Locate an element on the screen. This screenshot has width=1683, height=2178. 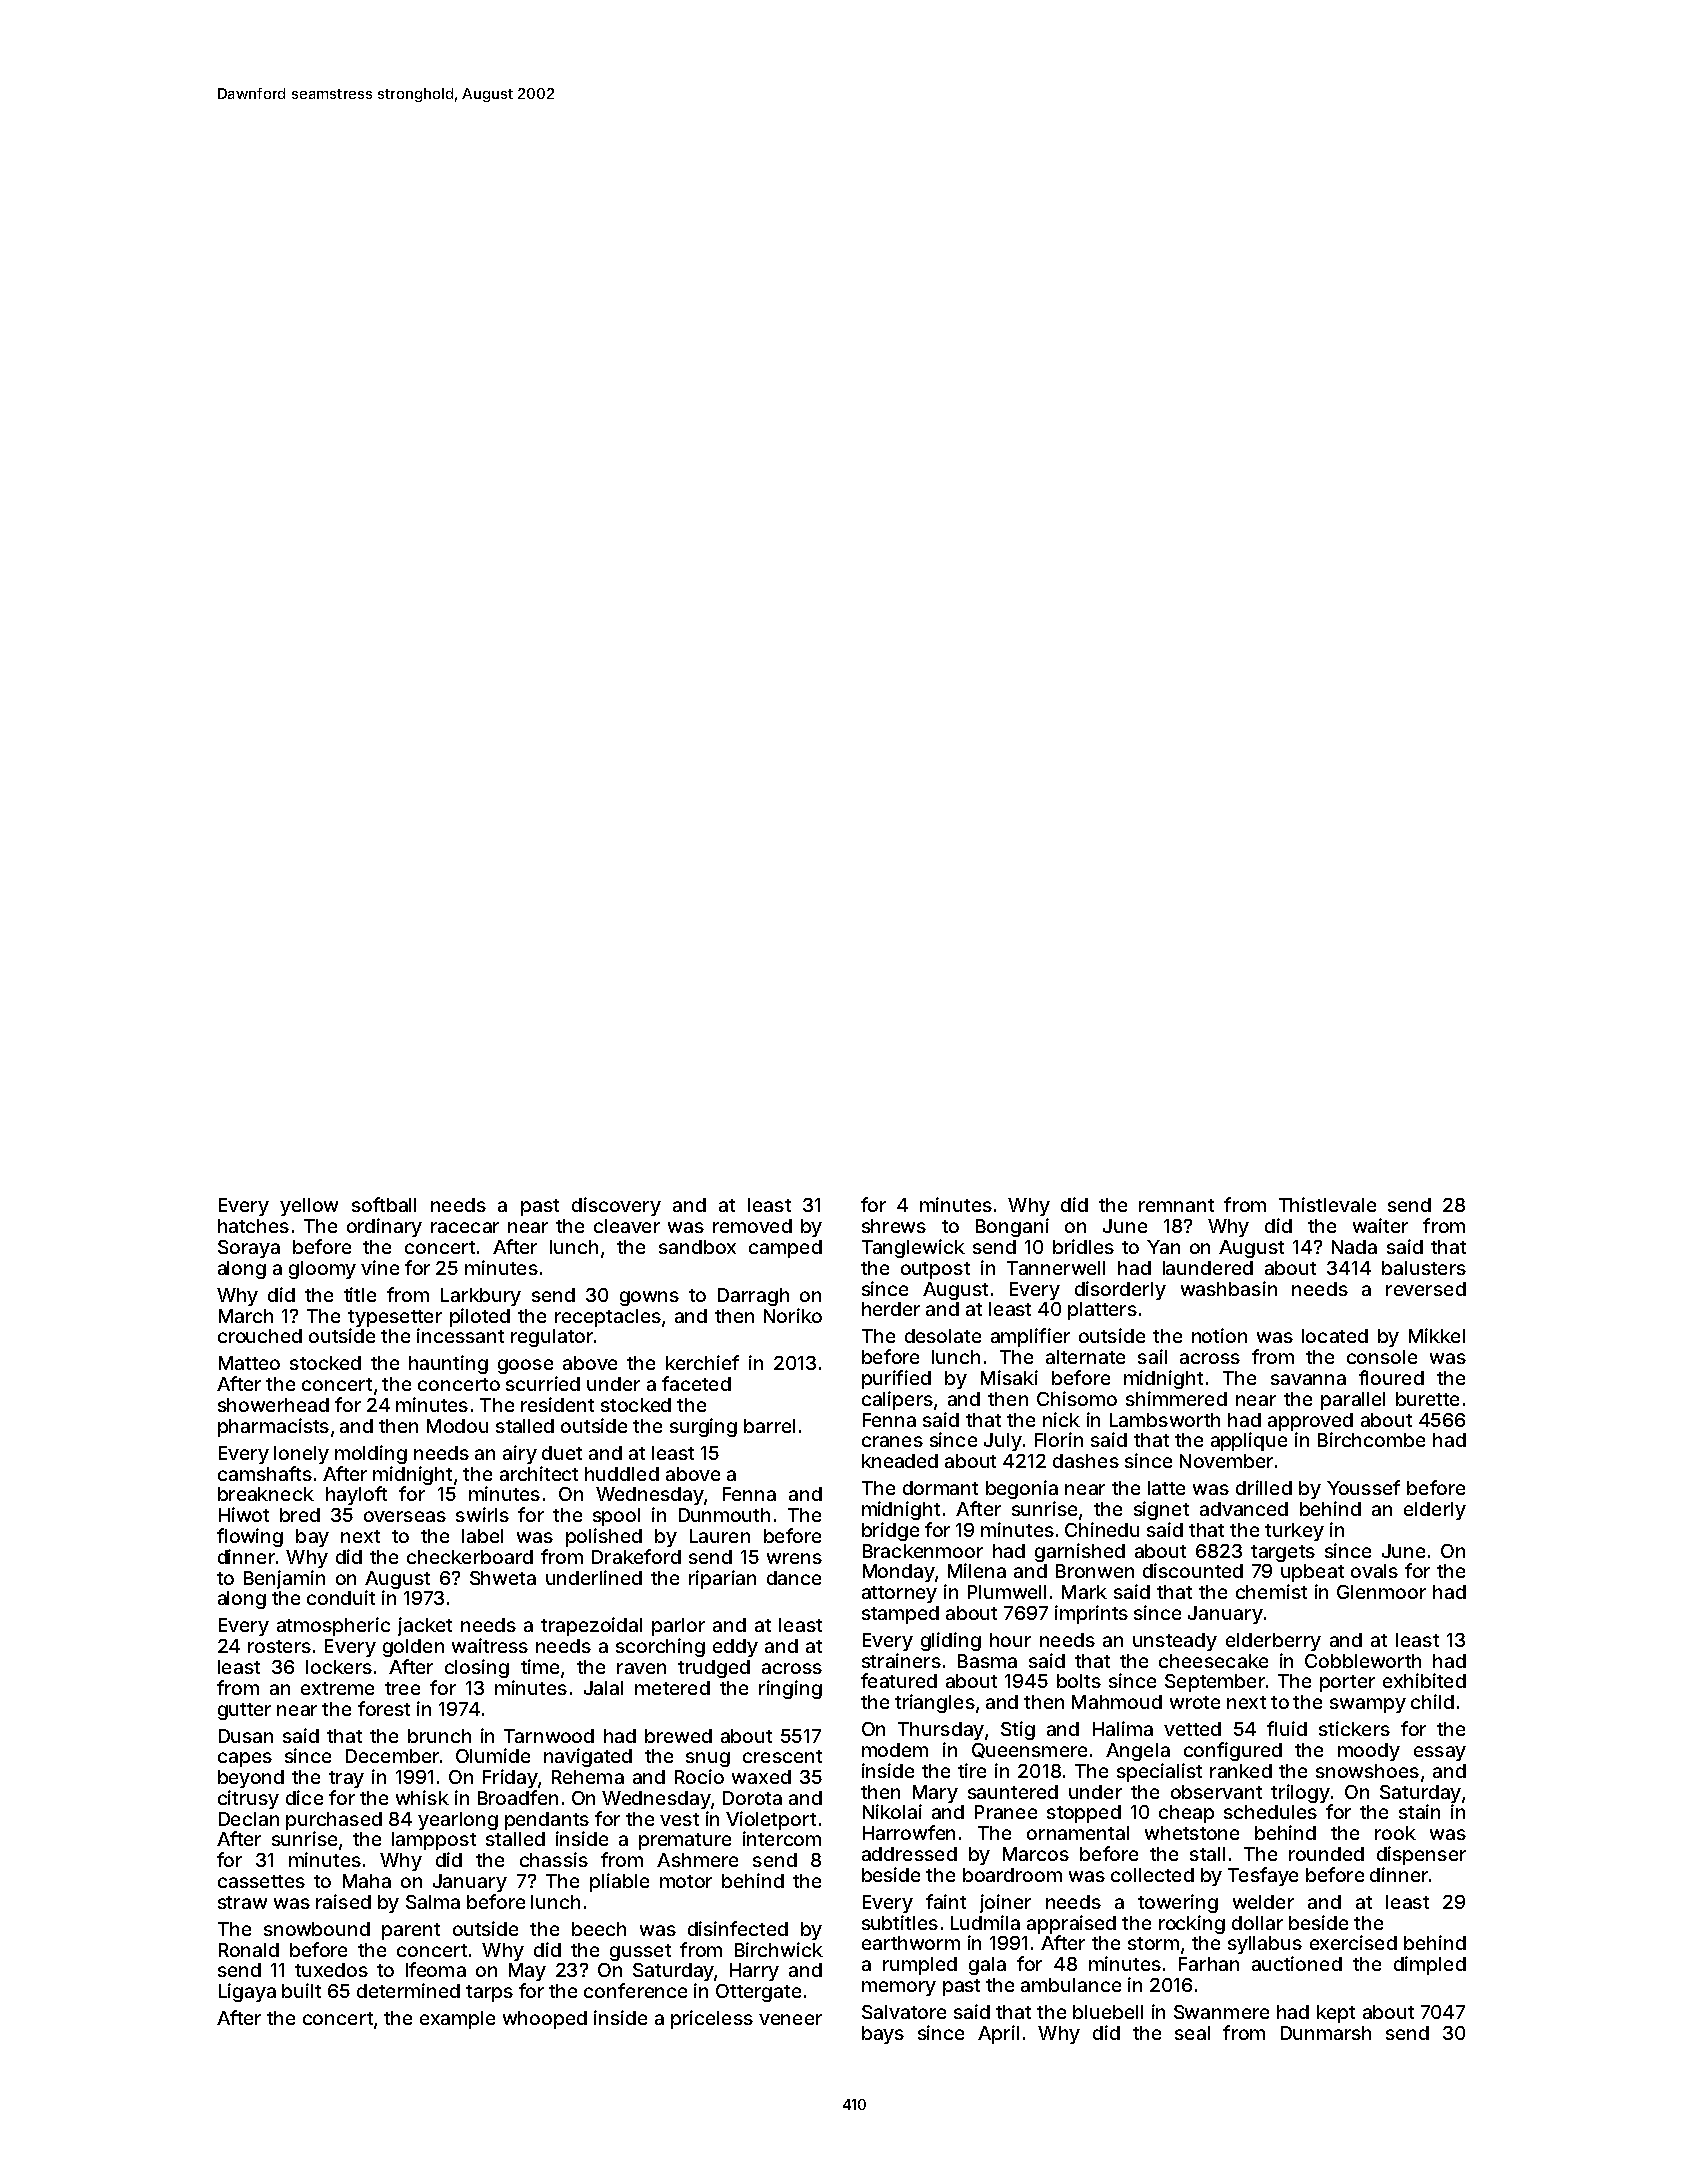
Thistlevale is located at coordinates (1327, 1204).
